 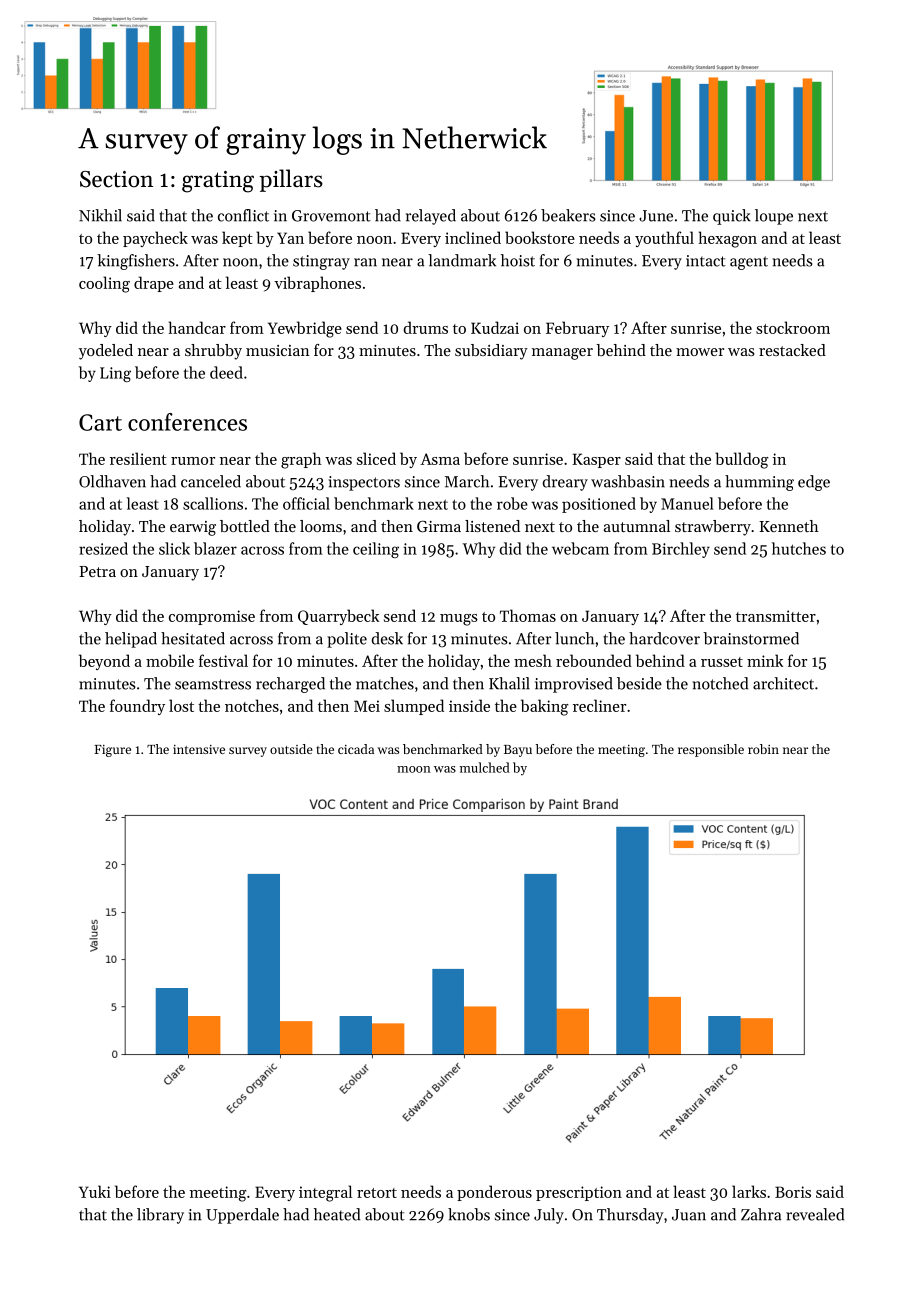 What do you see at coordinates (732, 217) in the image?
I see `quick` at bounding box center [732, 217].
